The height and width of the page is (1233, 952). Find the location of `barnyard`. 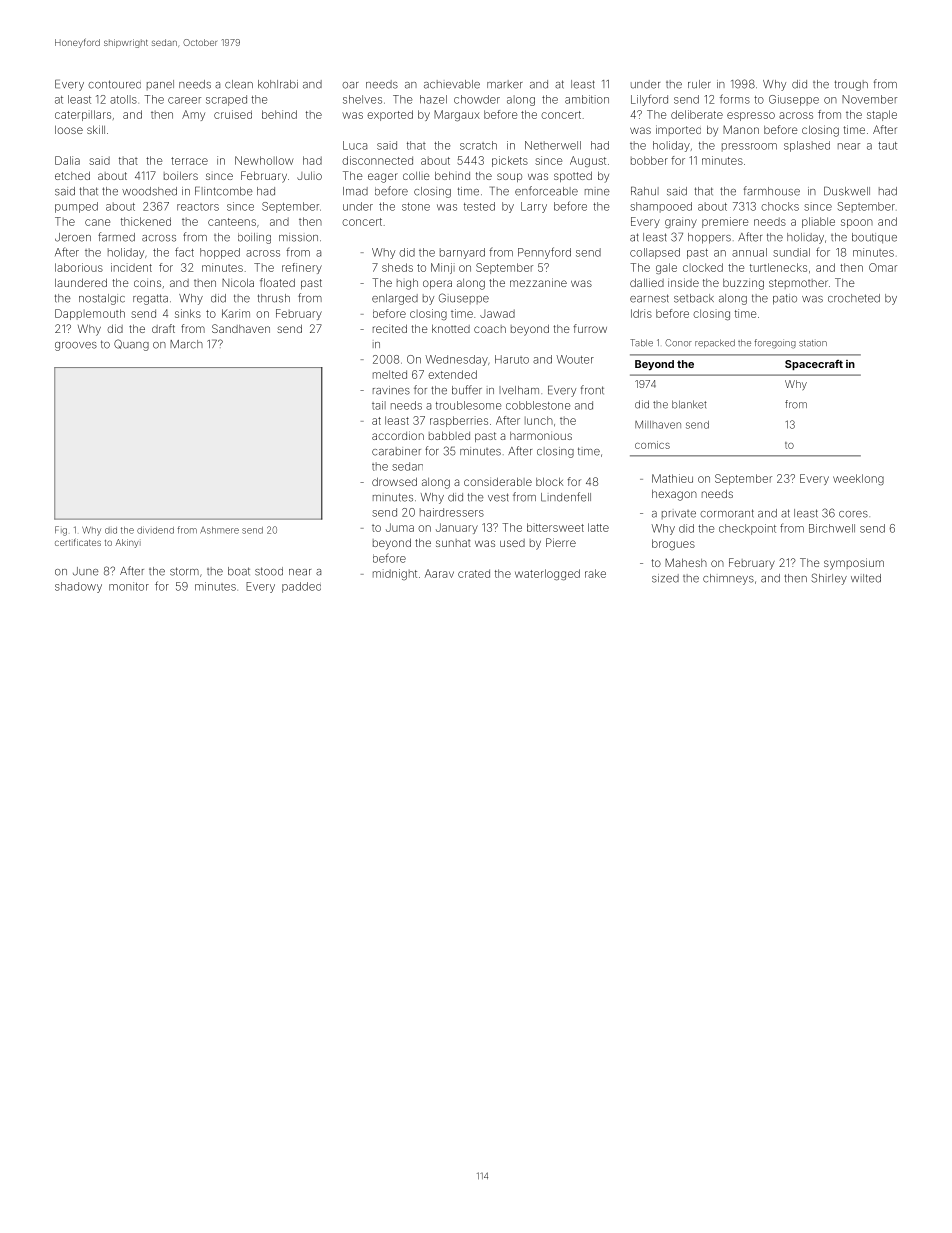

barnyard is located at coordinates (462, 253).
